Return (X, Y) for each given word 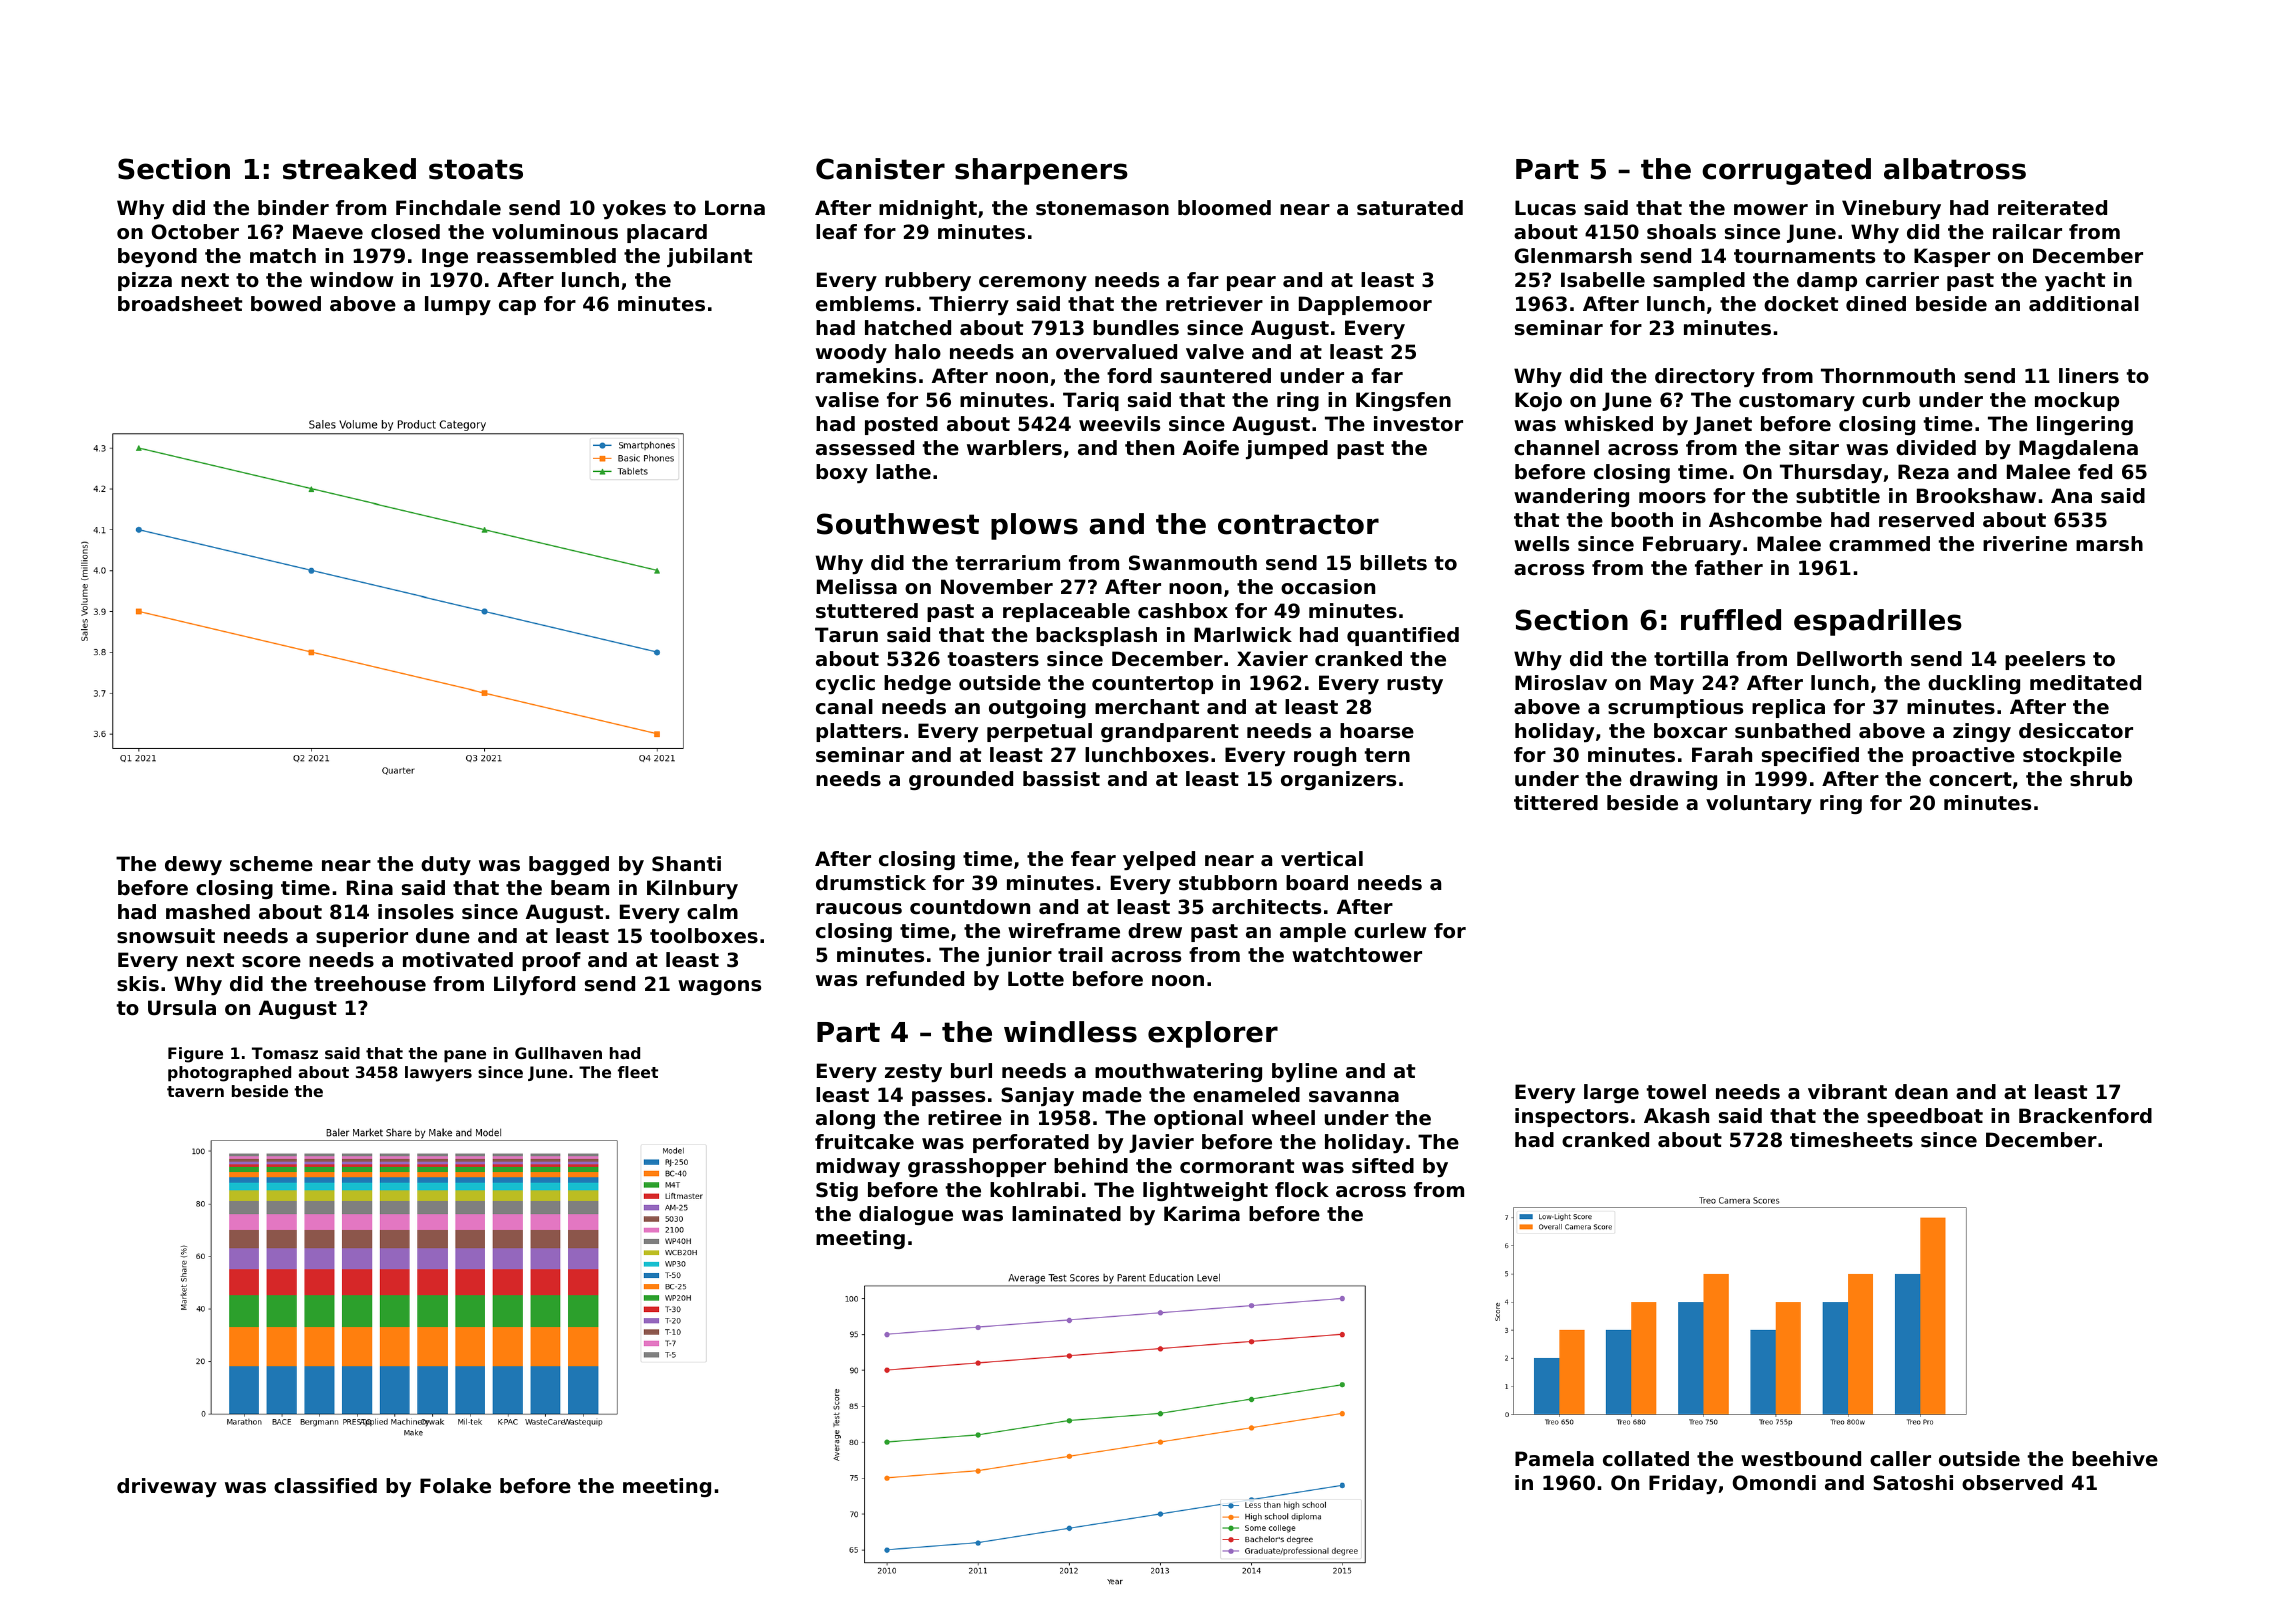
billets (1393, 563)
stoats (476, 169)
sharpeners (1041, 171)
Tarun (846, 635)
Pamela (1554, 1459)
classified (325, 1486)
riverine (2025, 544)
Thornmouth (1888, 376)
